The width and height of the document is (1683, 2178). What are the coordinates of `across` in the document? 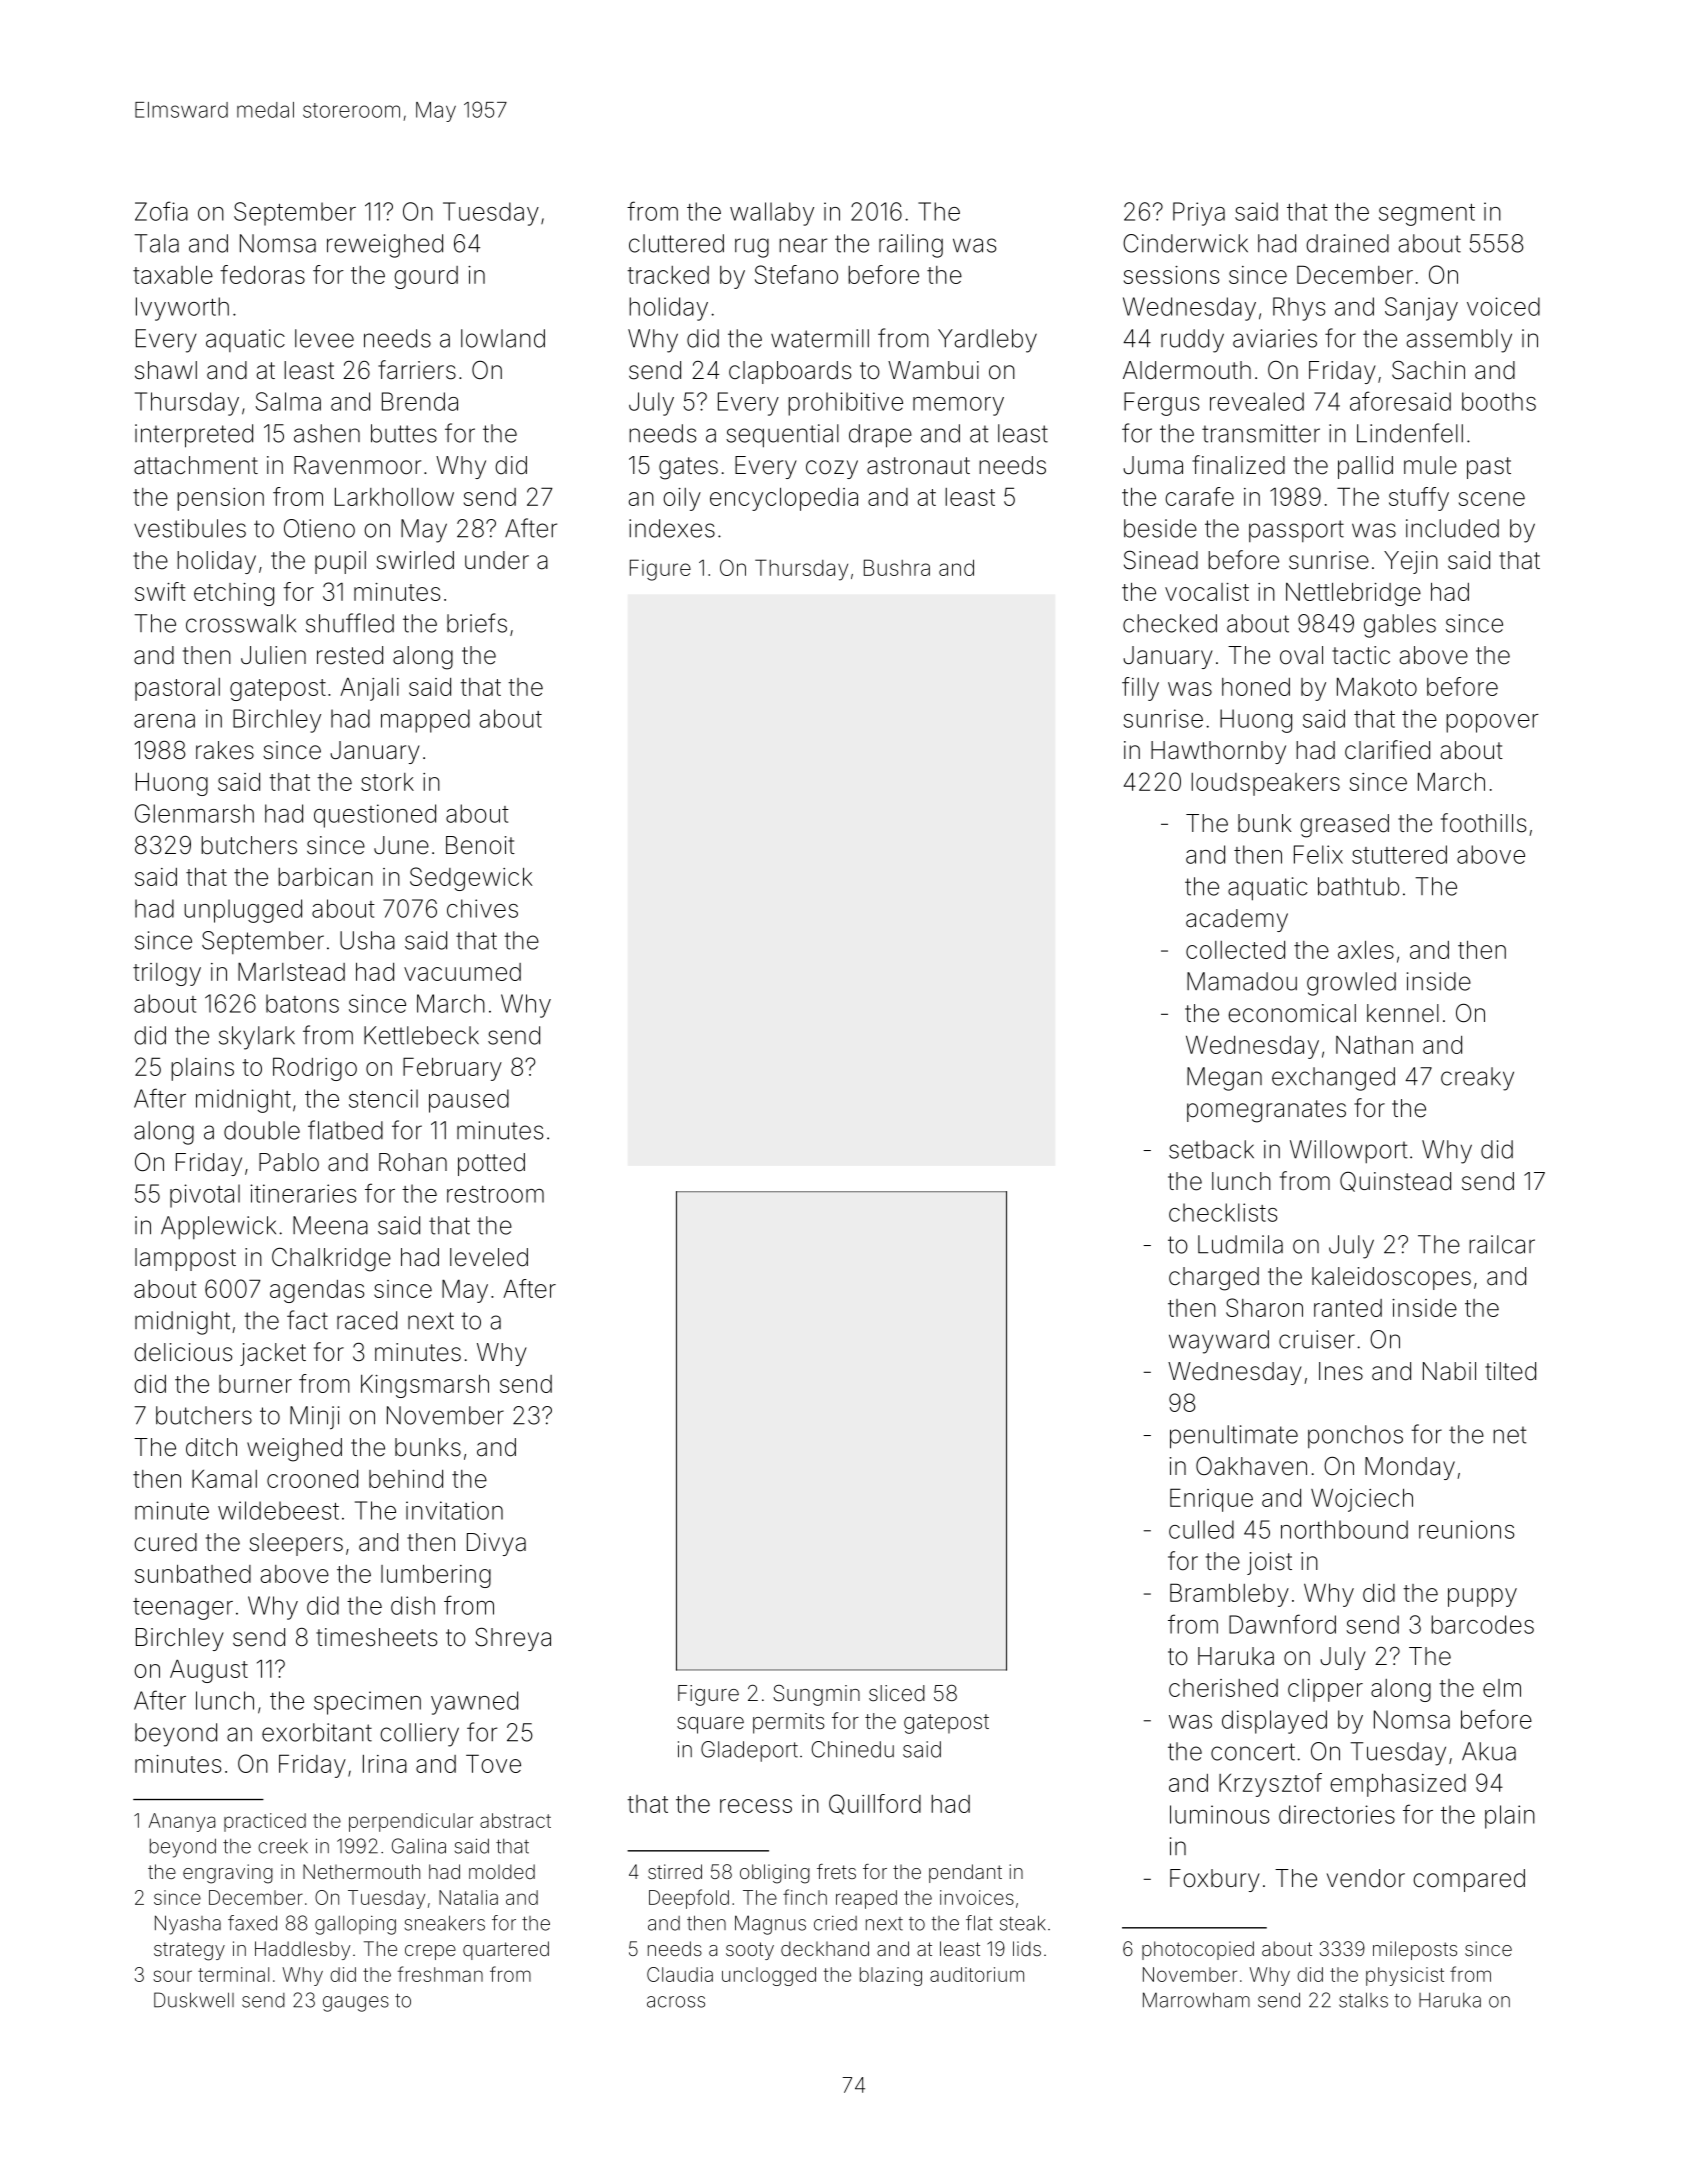 It's located at (676, 2002).
